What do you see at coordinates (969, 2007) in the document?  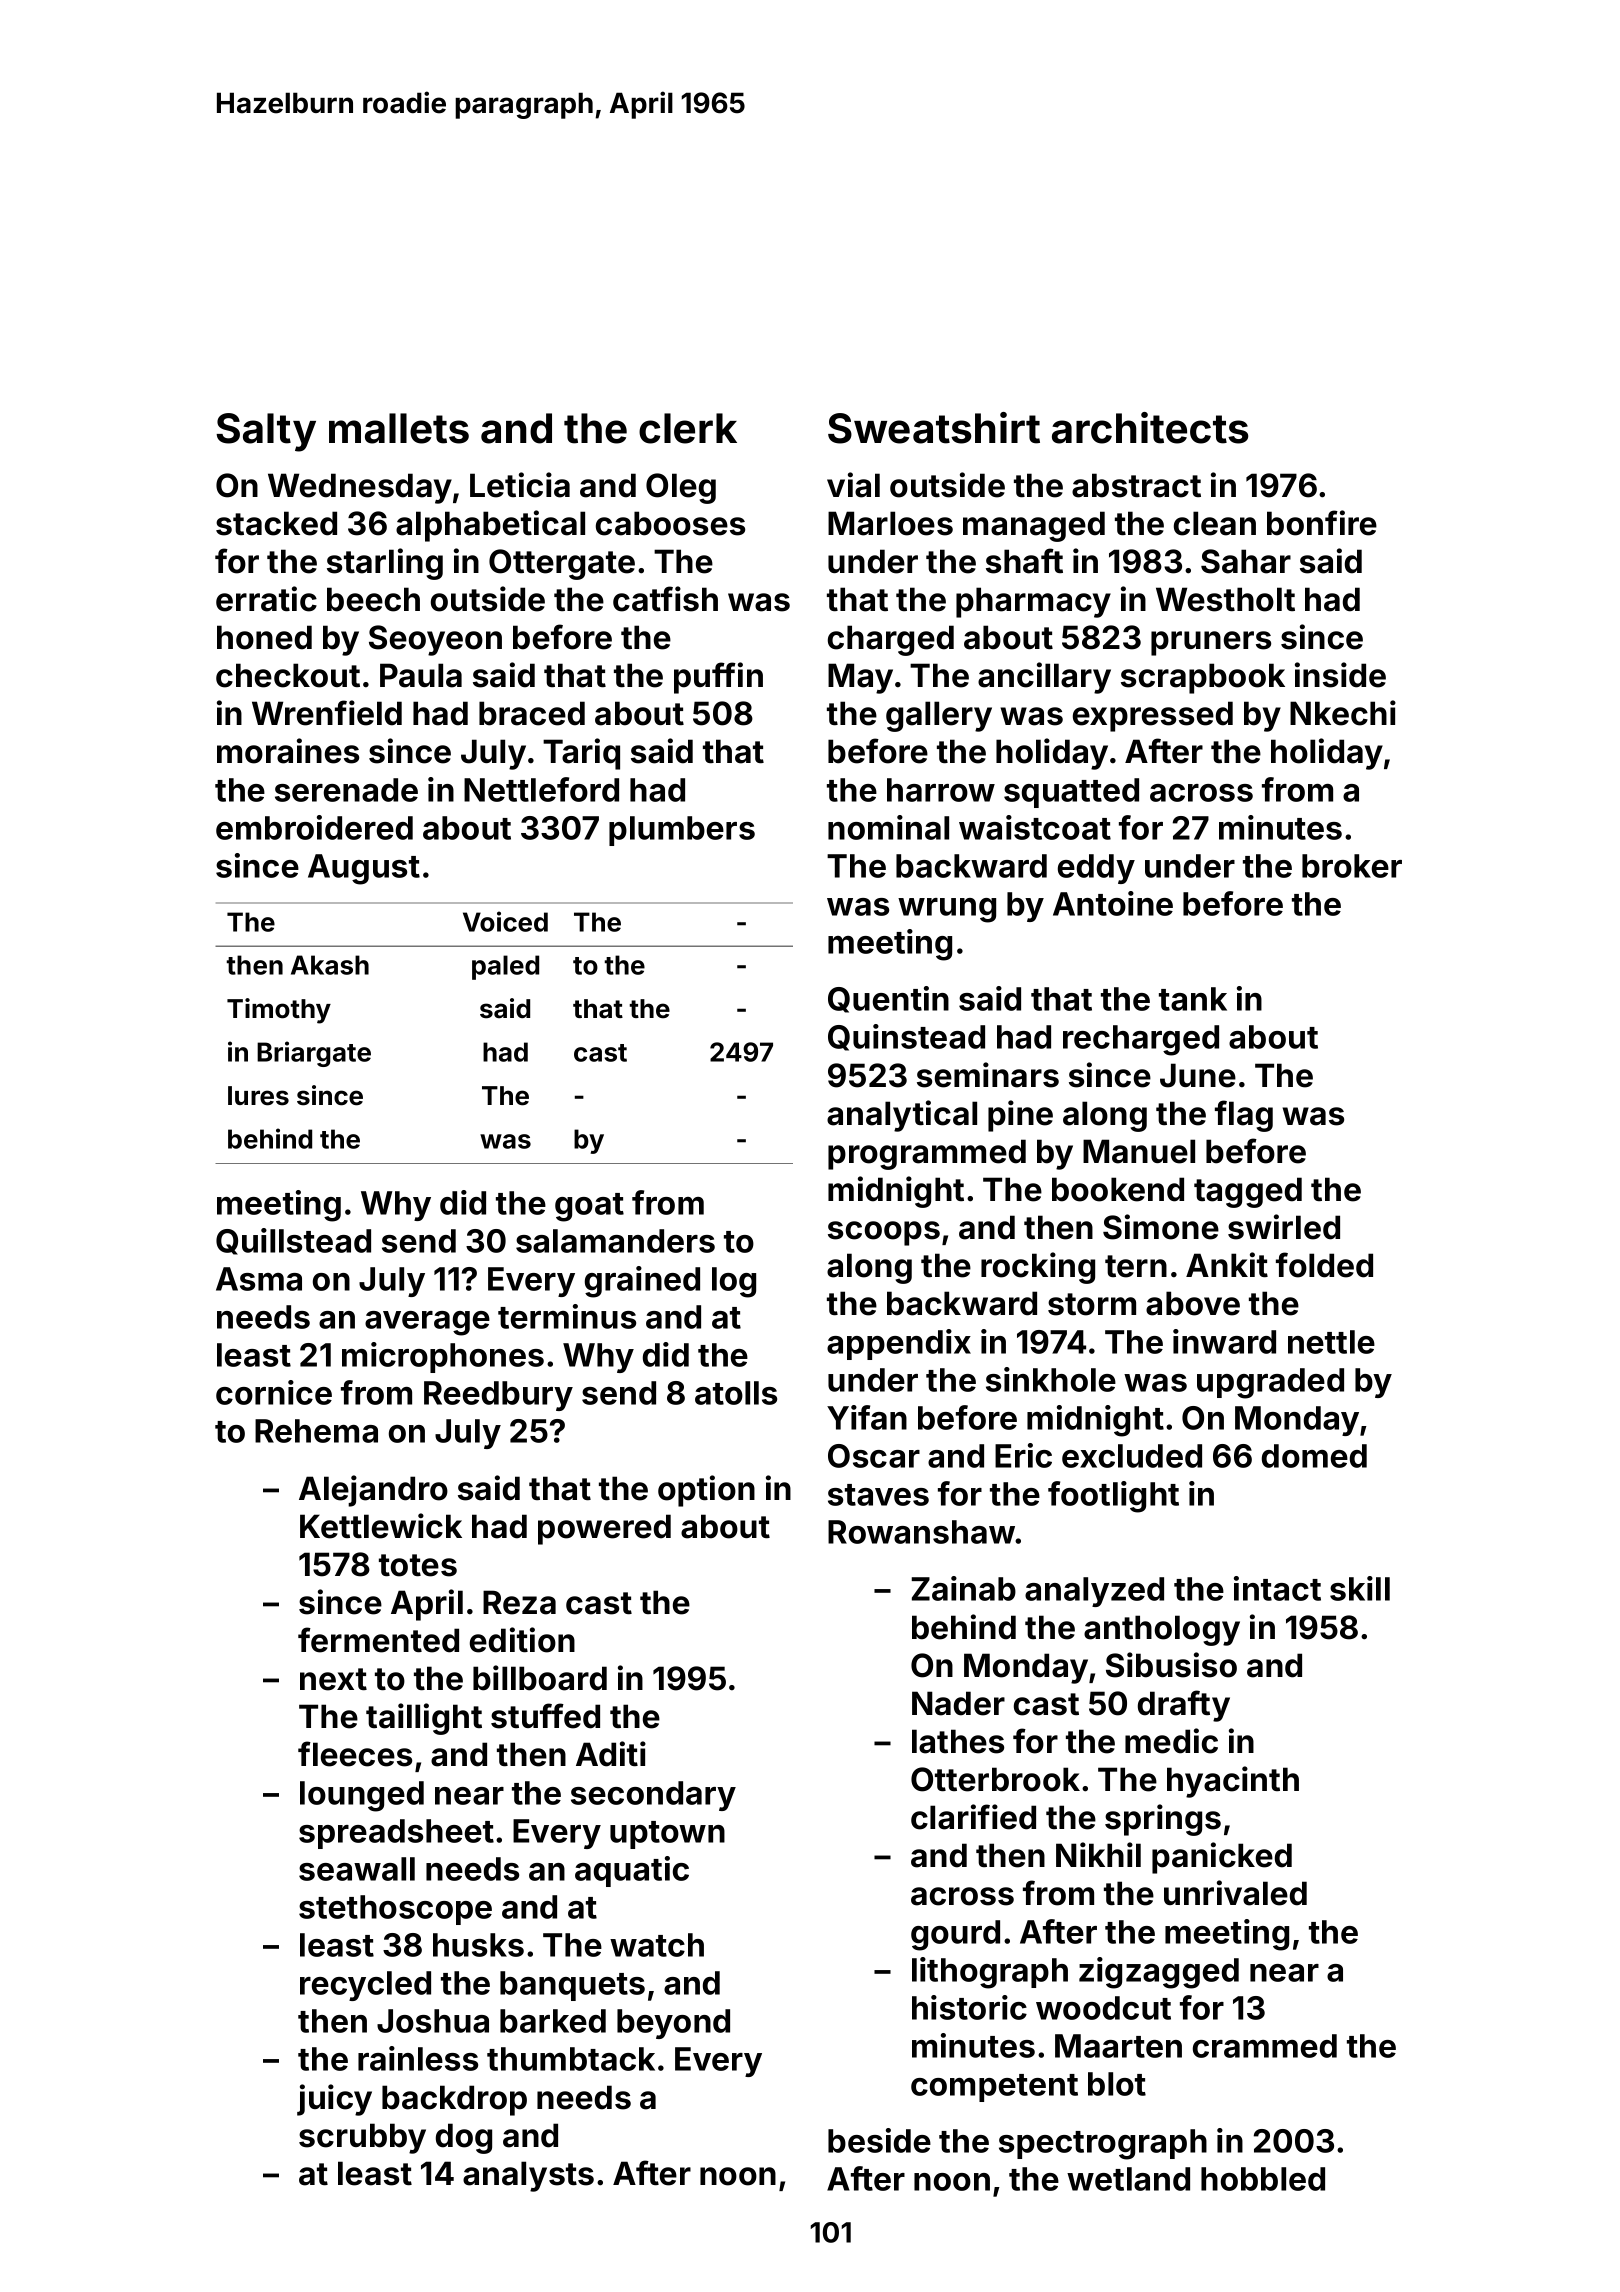 I see `historic` at bounding box center [969, 2007].
